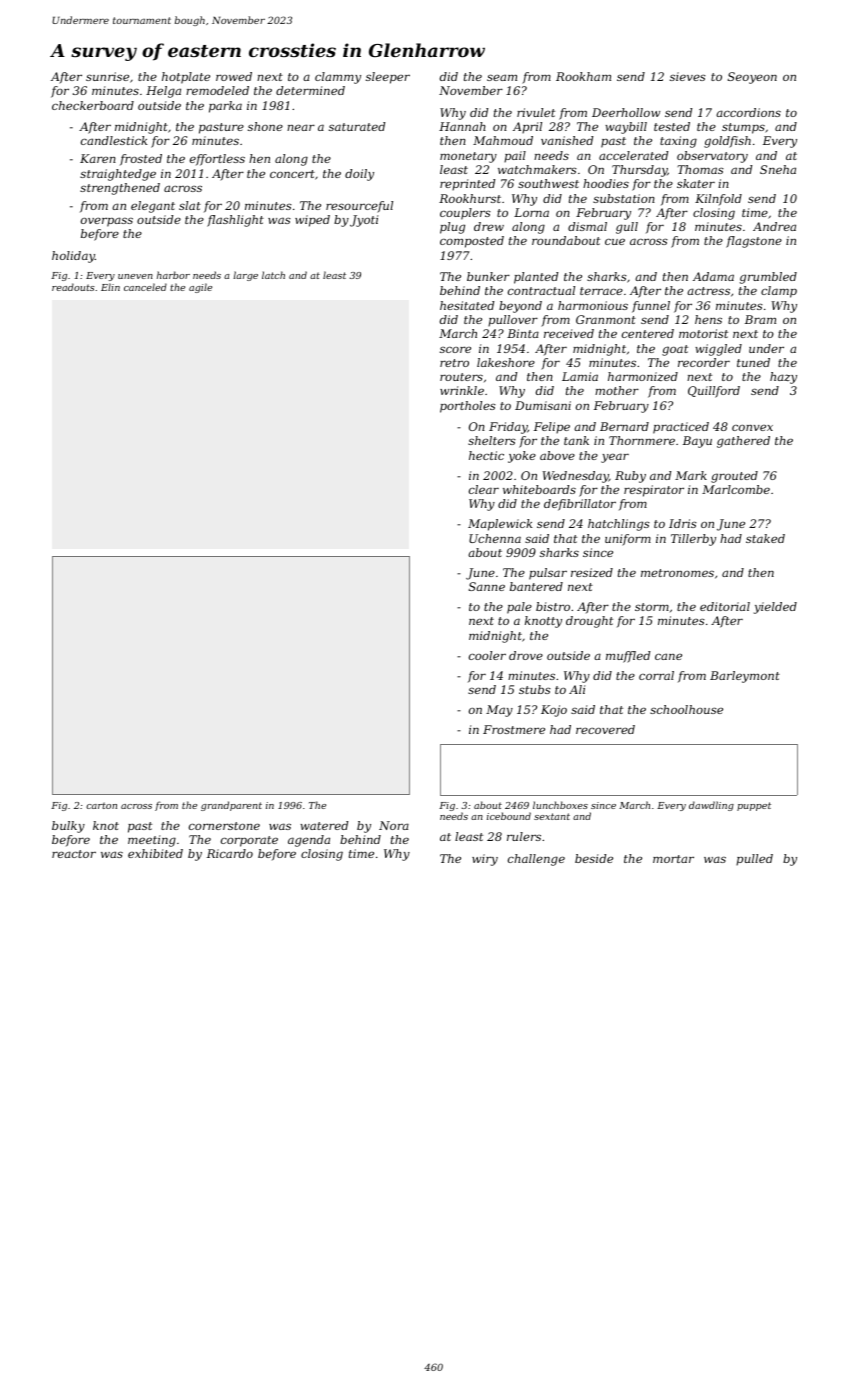  What do you see at coordinates (472, 242) in the document?
I see `composted` at bounding box center [472, 242].
